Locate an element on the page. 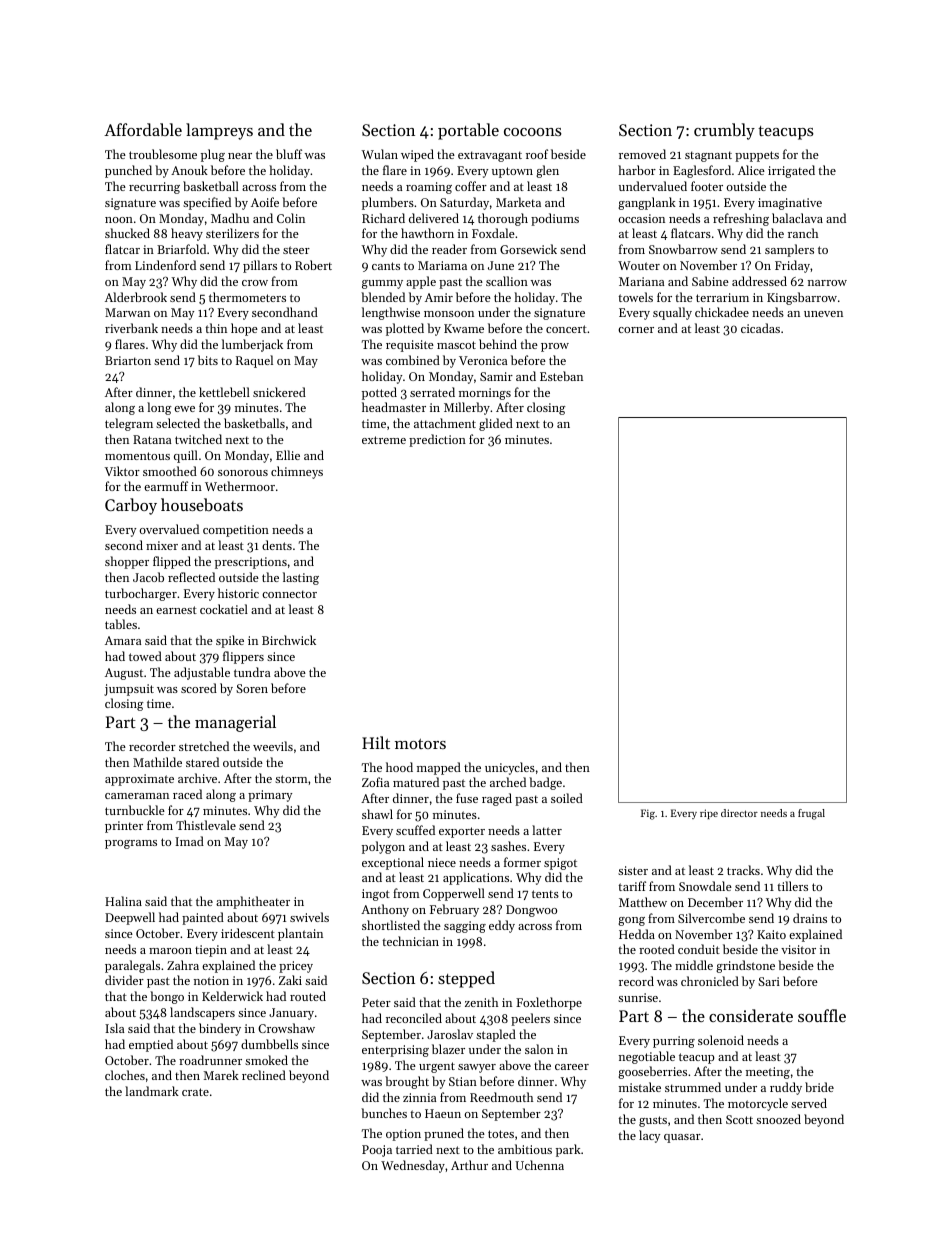 Image resolution: width=952 pixels, height=1233 pixels. landmark is located at coordinates (152, 1091).
